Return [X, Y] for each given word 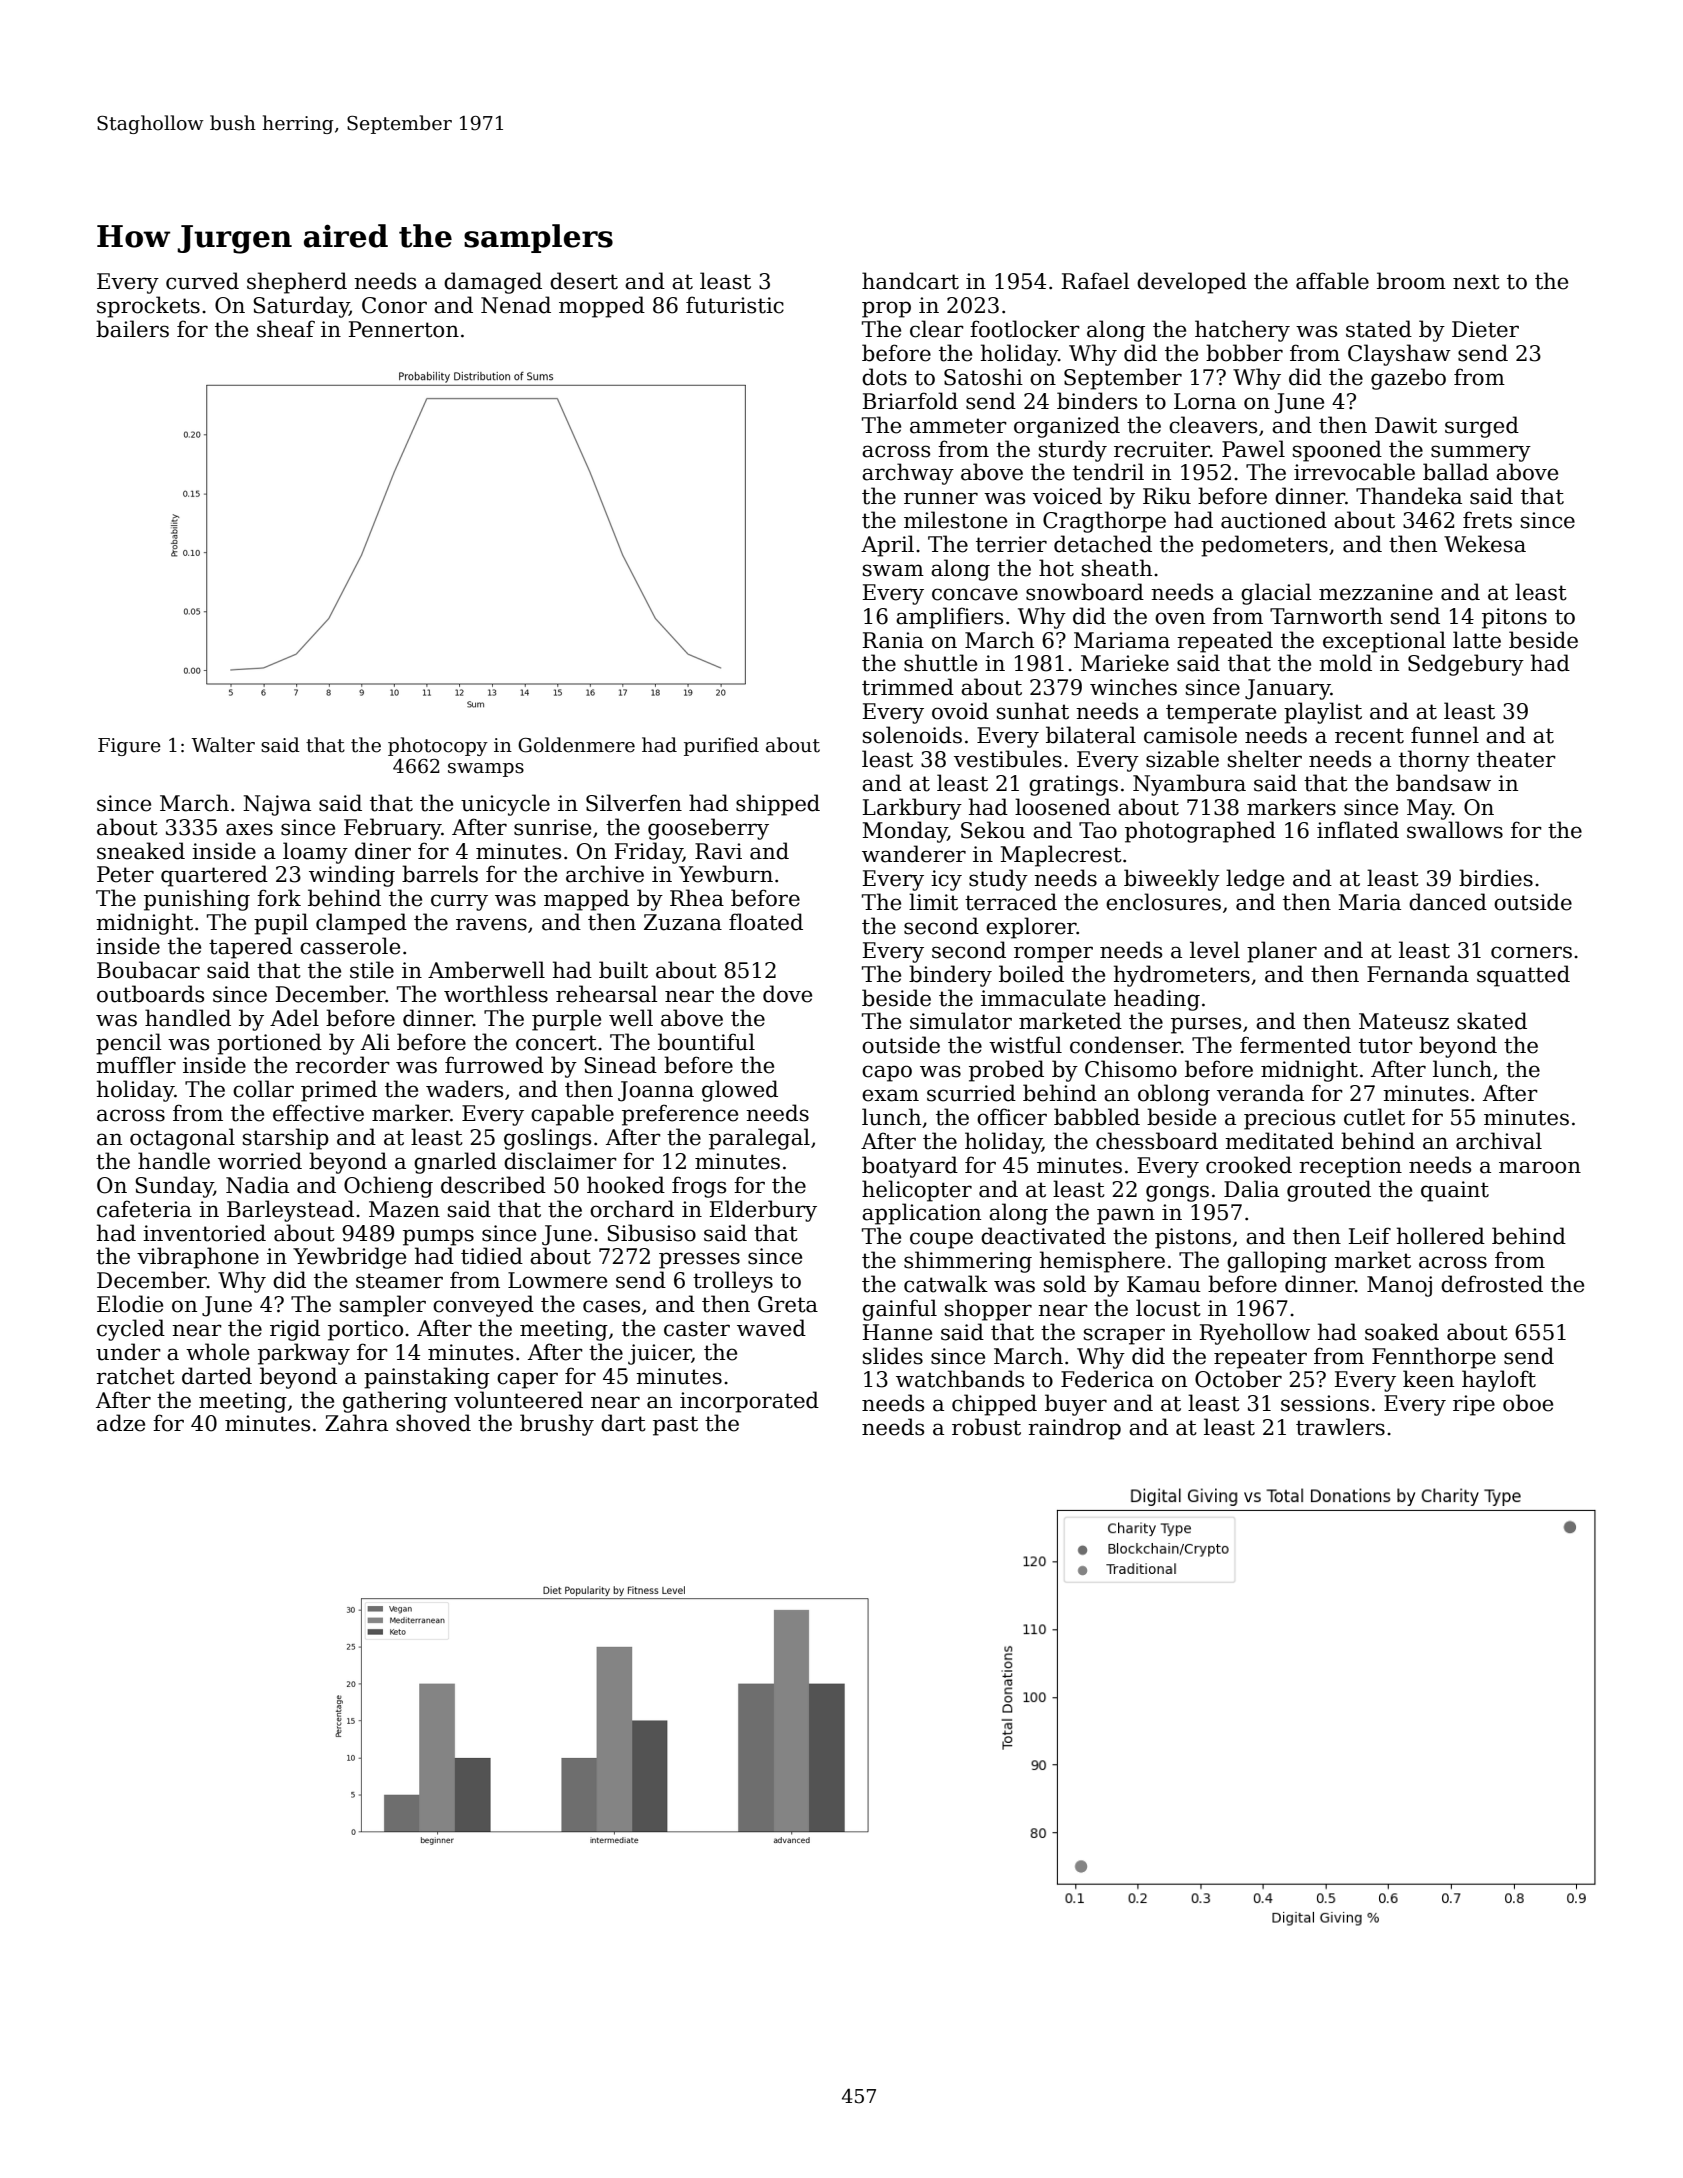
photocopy [438, 746]
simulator [961, 1021]
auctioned [1274, 520]
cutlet [1374, 1117]
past [675, 1426]
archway [908, 474]
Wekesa [1485, 544]
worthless [496, 994]
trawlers [1340, 1427]
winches [1133, 687]
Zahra [356, 1423]
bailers [132, 329]
